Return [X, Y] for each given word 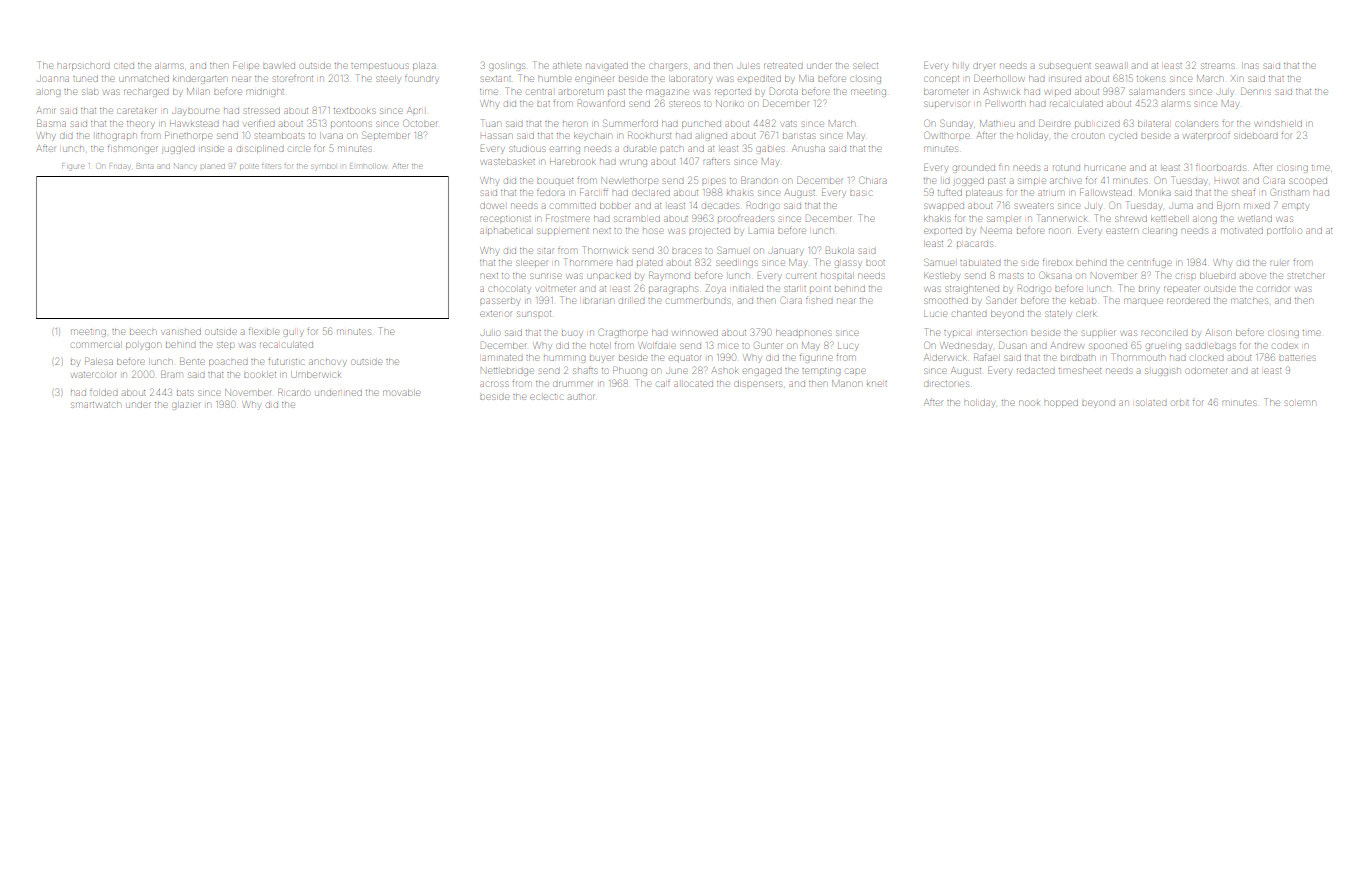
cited [124, 66]
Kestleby [941, 277]
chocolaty [509, 290]
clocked [1207, 358]
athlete [567, 66]
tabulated [980, 263]
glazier [186, 406]
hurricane [1104, 168]
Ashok [725, 370]
